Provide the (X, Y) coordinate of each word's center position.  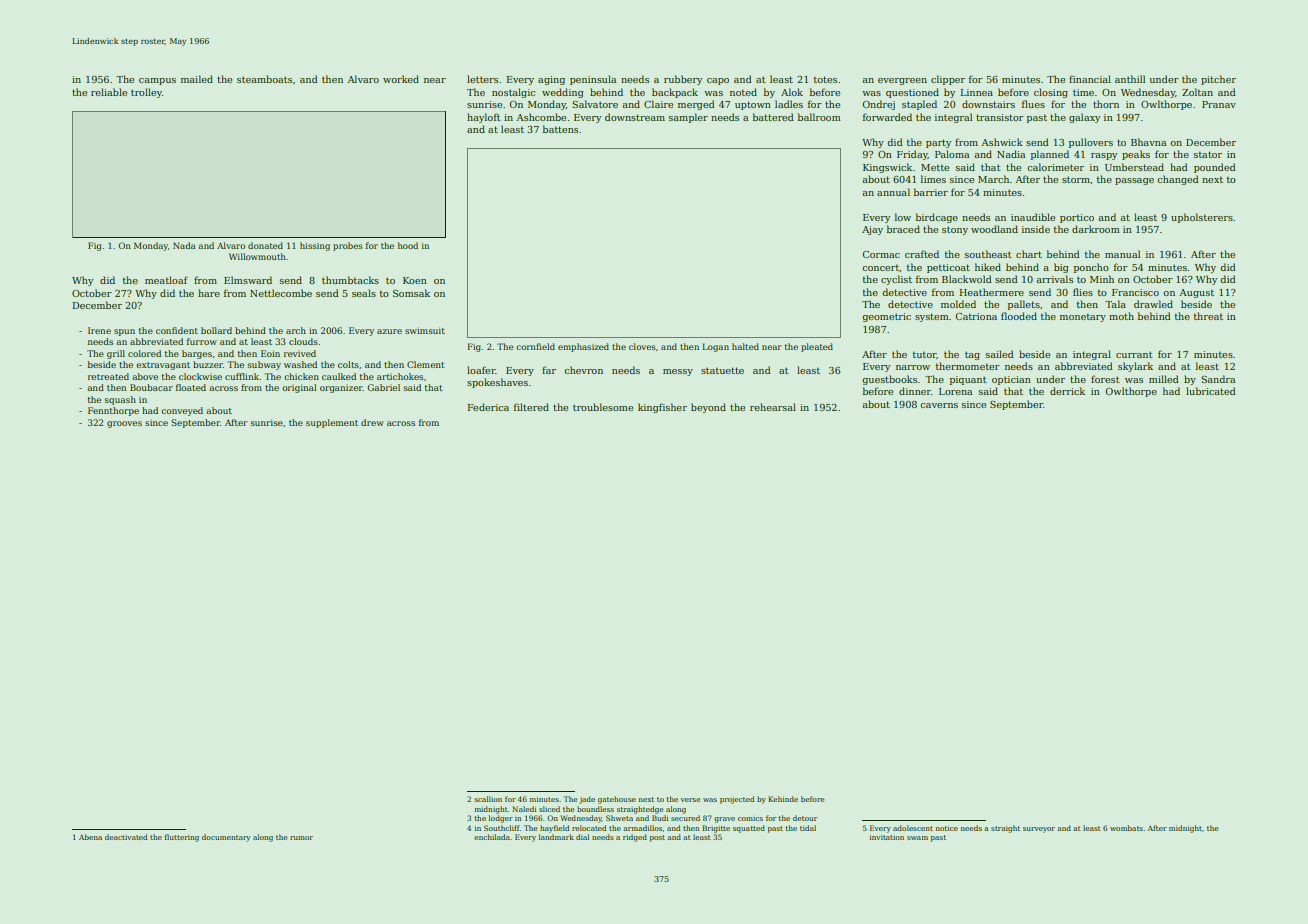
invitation (887, 837)
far (549, 370)
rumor (301, 838)
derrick (1067, 391)
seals (364, 293)
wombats (1126, 828)
